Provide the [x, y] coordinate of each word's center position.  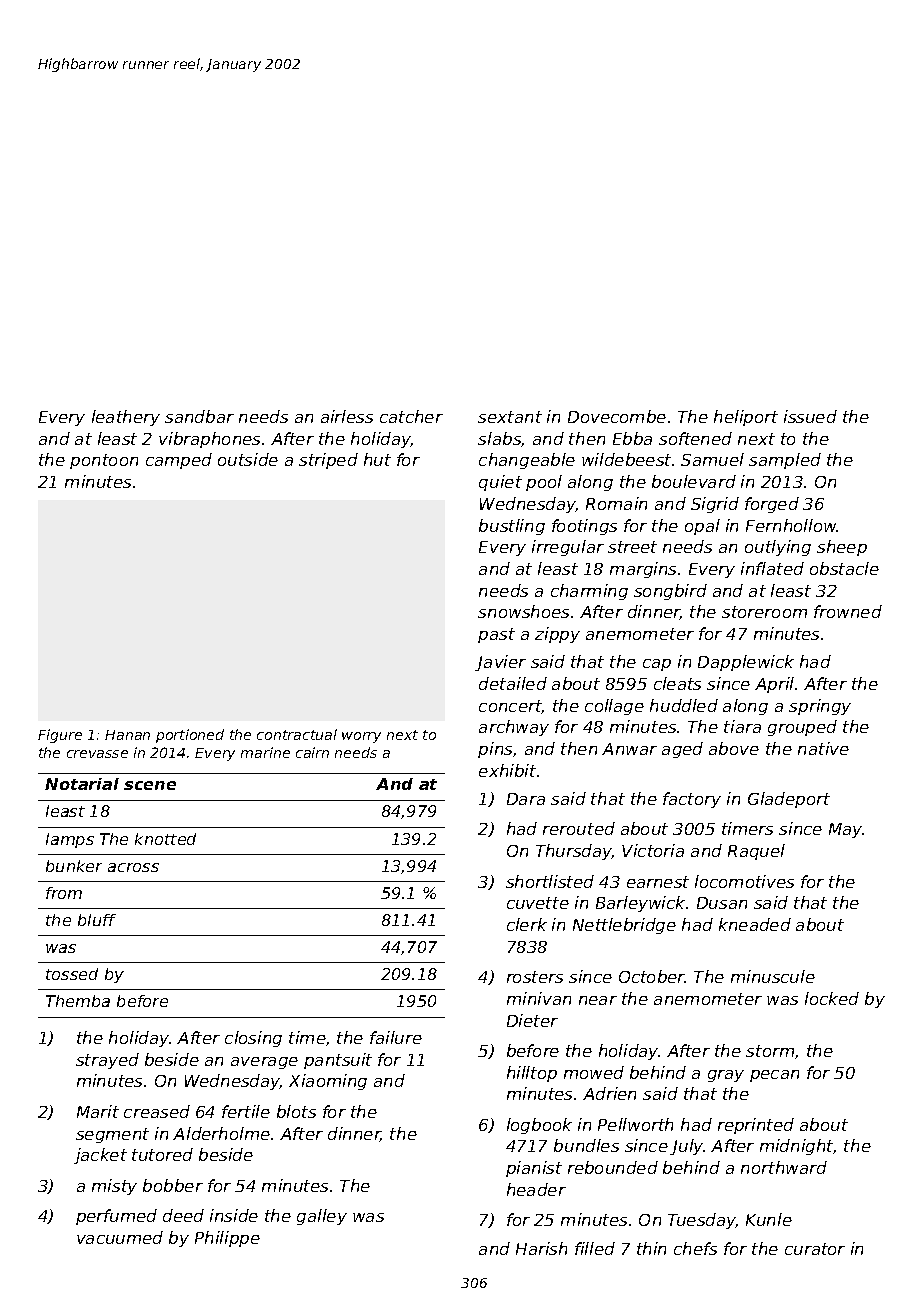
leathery [126, 418]
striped [328, 461]
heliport [746, 418]
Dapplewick [746, 663]
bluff [97, 920]
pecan [774, 1076]
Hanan [127, 735]
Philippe [227, 1239]
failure [396, 1037]
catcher [411, 416]
